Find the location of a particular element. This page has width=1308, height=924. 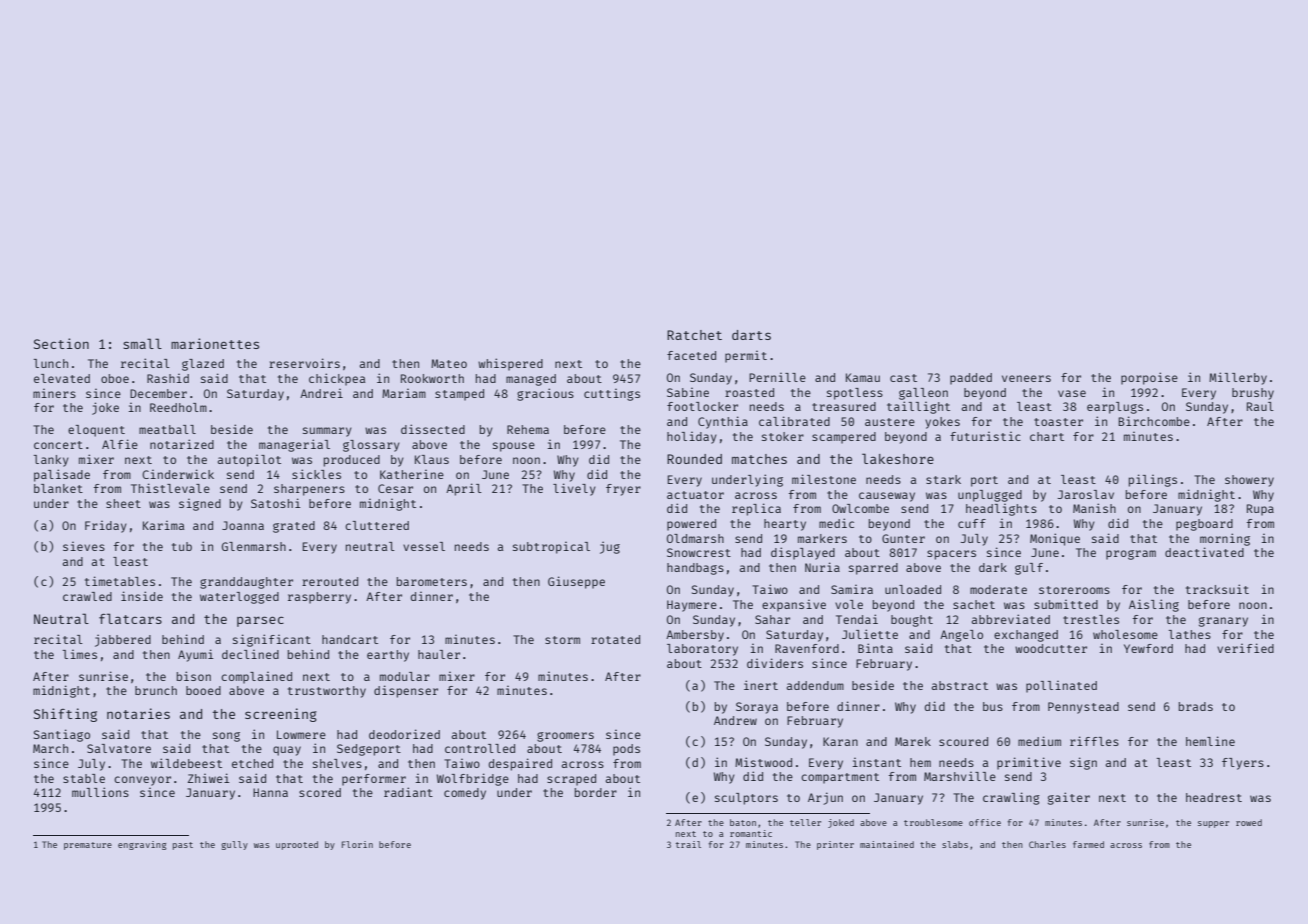

Rupa is located at coordinates (1260, 510).
